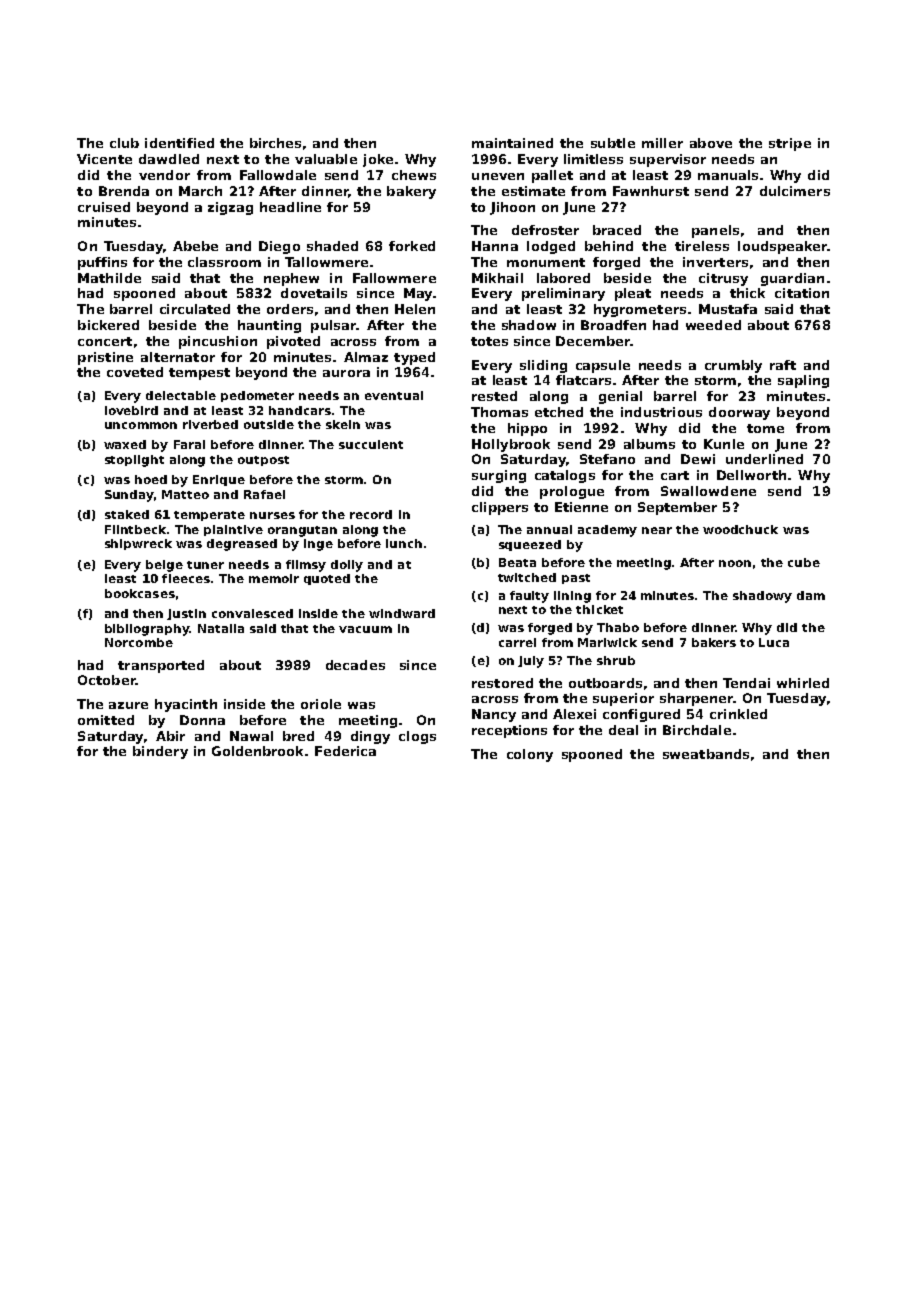  What do you see at coordinates (711, 143) in the image?
I see `above` at bounding box center [711, 143].
